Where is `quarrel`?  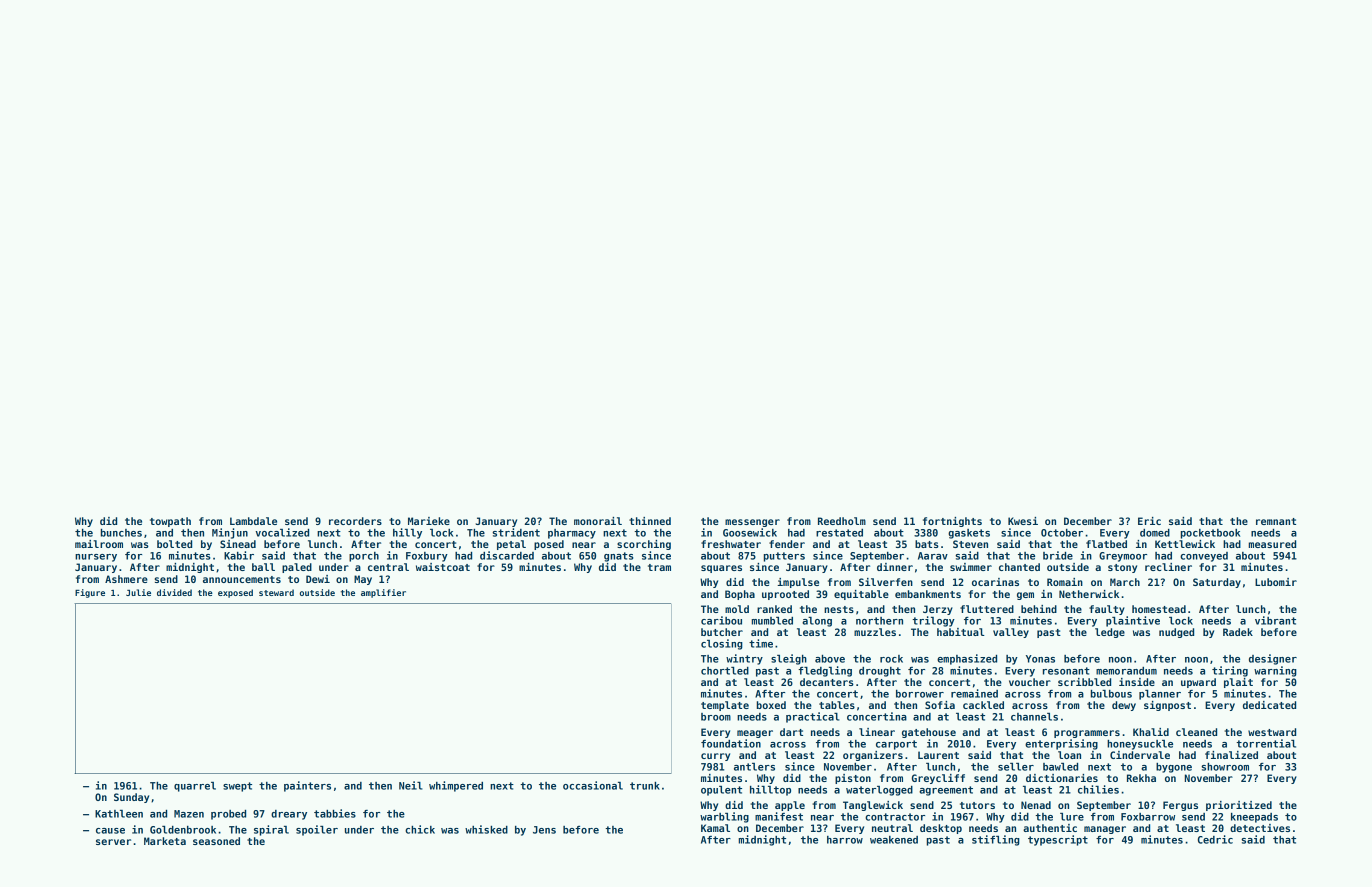 quarrel is located at coordinates (195, 787).
